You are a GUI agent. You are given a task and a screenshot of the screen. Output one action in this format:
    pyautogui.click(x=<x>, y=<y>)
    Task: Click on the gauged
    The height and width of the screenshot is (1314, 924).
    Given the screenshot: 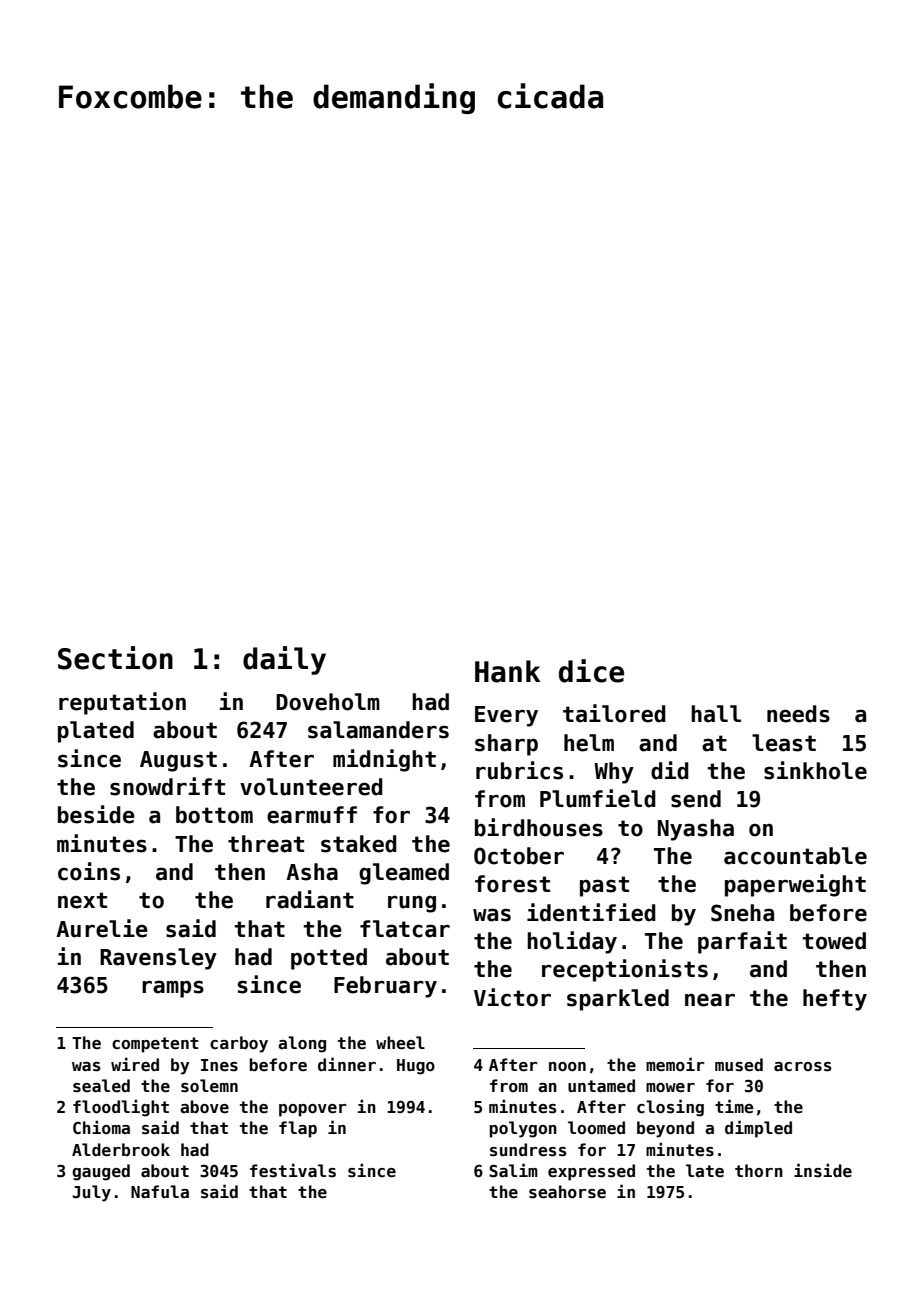 What is the action you would take?
    pyautogui.click(x=101, y=1172)
